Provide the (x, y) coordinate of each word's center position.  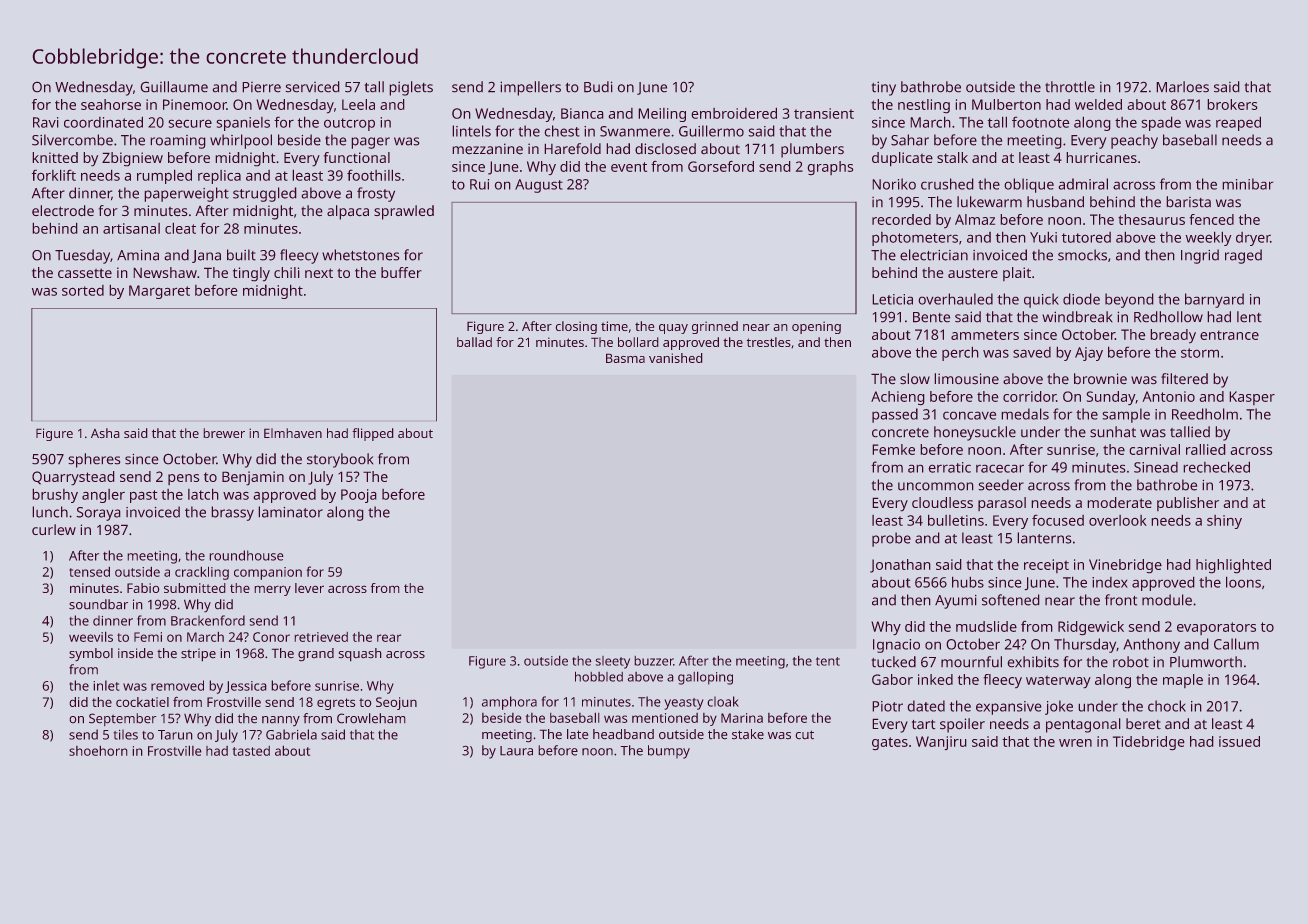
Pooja (358, 496)
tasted (251, 751)
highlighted (1233, 566)
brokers (1232, 104)
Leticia (893, 299)
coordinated (103, 122)
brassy (233, 513)
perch (960, 354)
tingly (251, 274)
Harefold (573, 148)
